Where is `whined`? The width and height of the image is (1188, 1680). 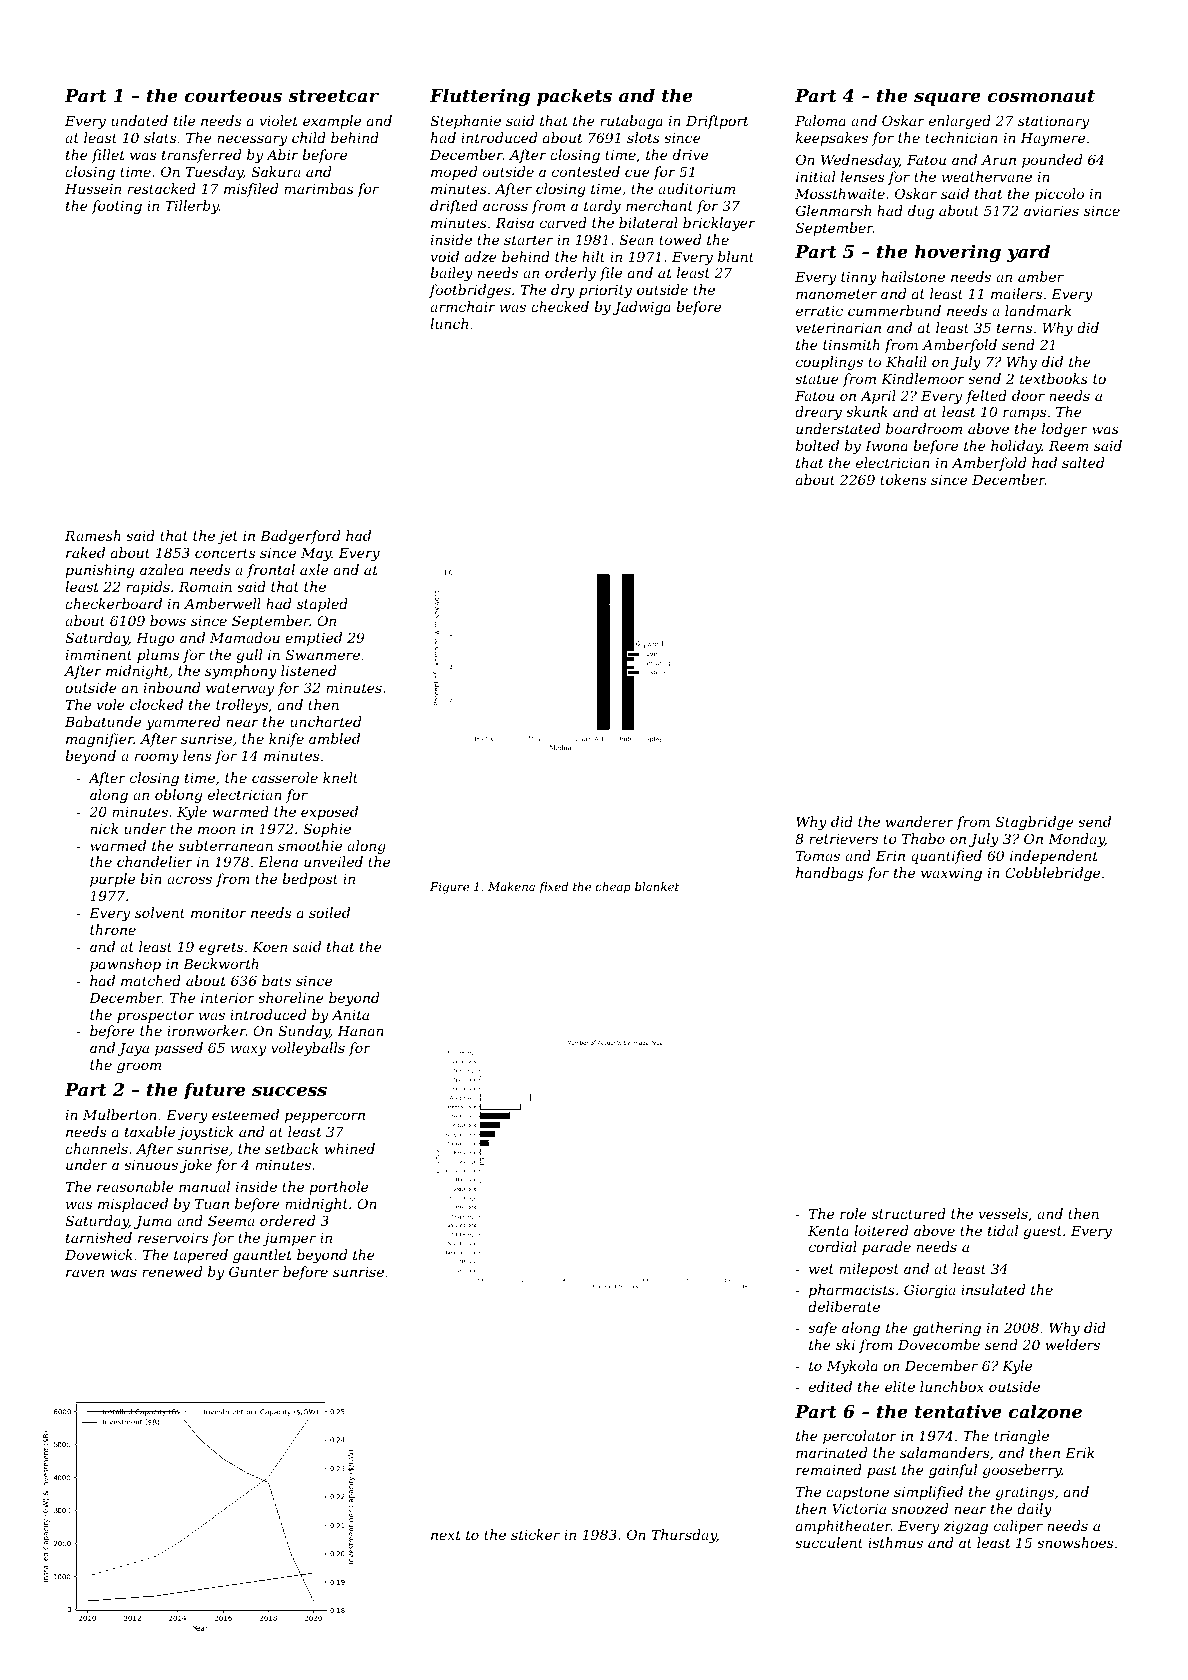 whined is located at coordinates (350, 1148).
